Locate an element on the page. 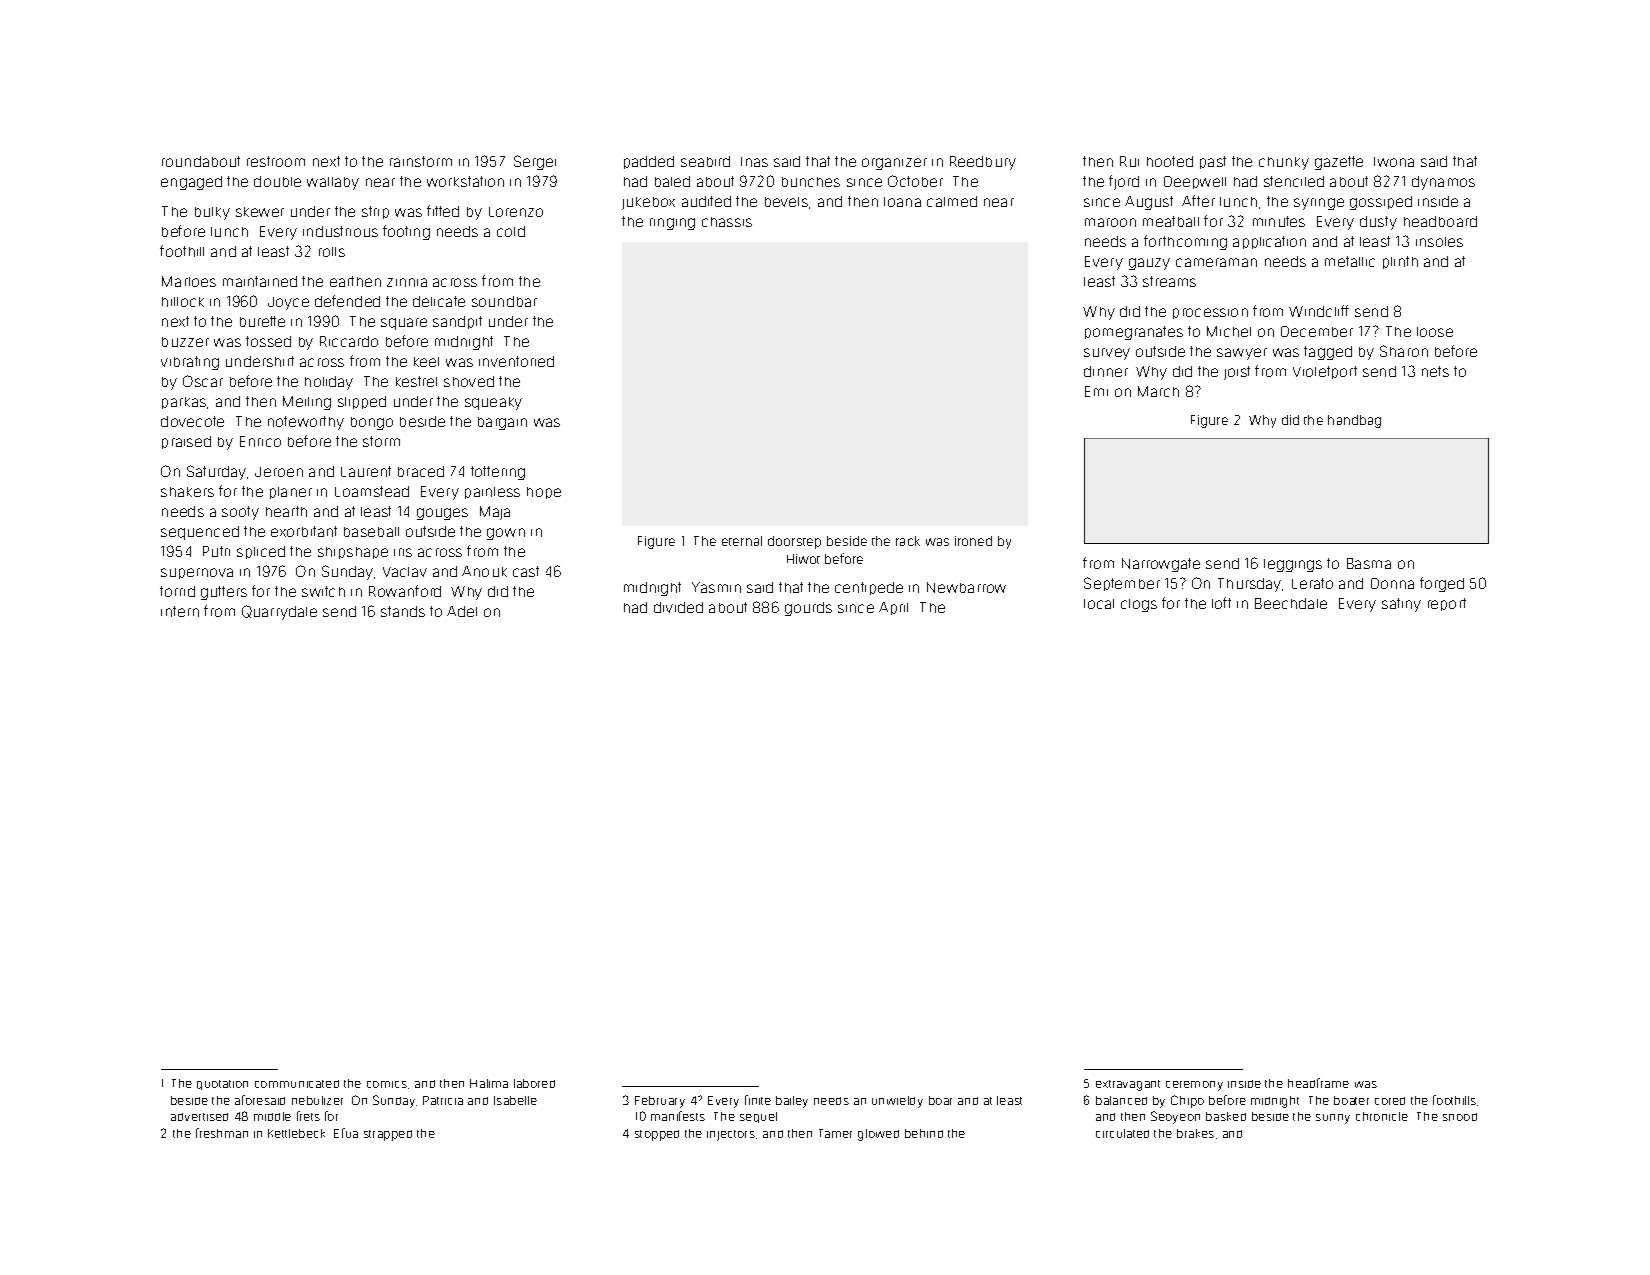 This document has width=1650, height=1275. nebulizer is located at coordinates (317, 1100).
